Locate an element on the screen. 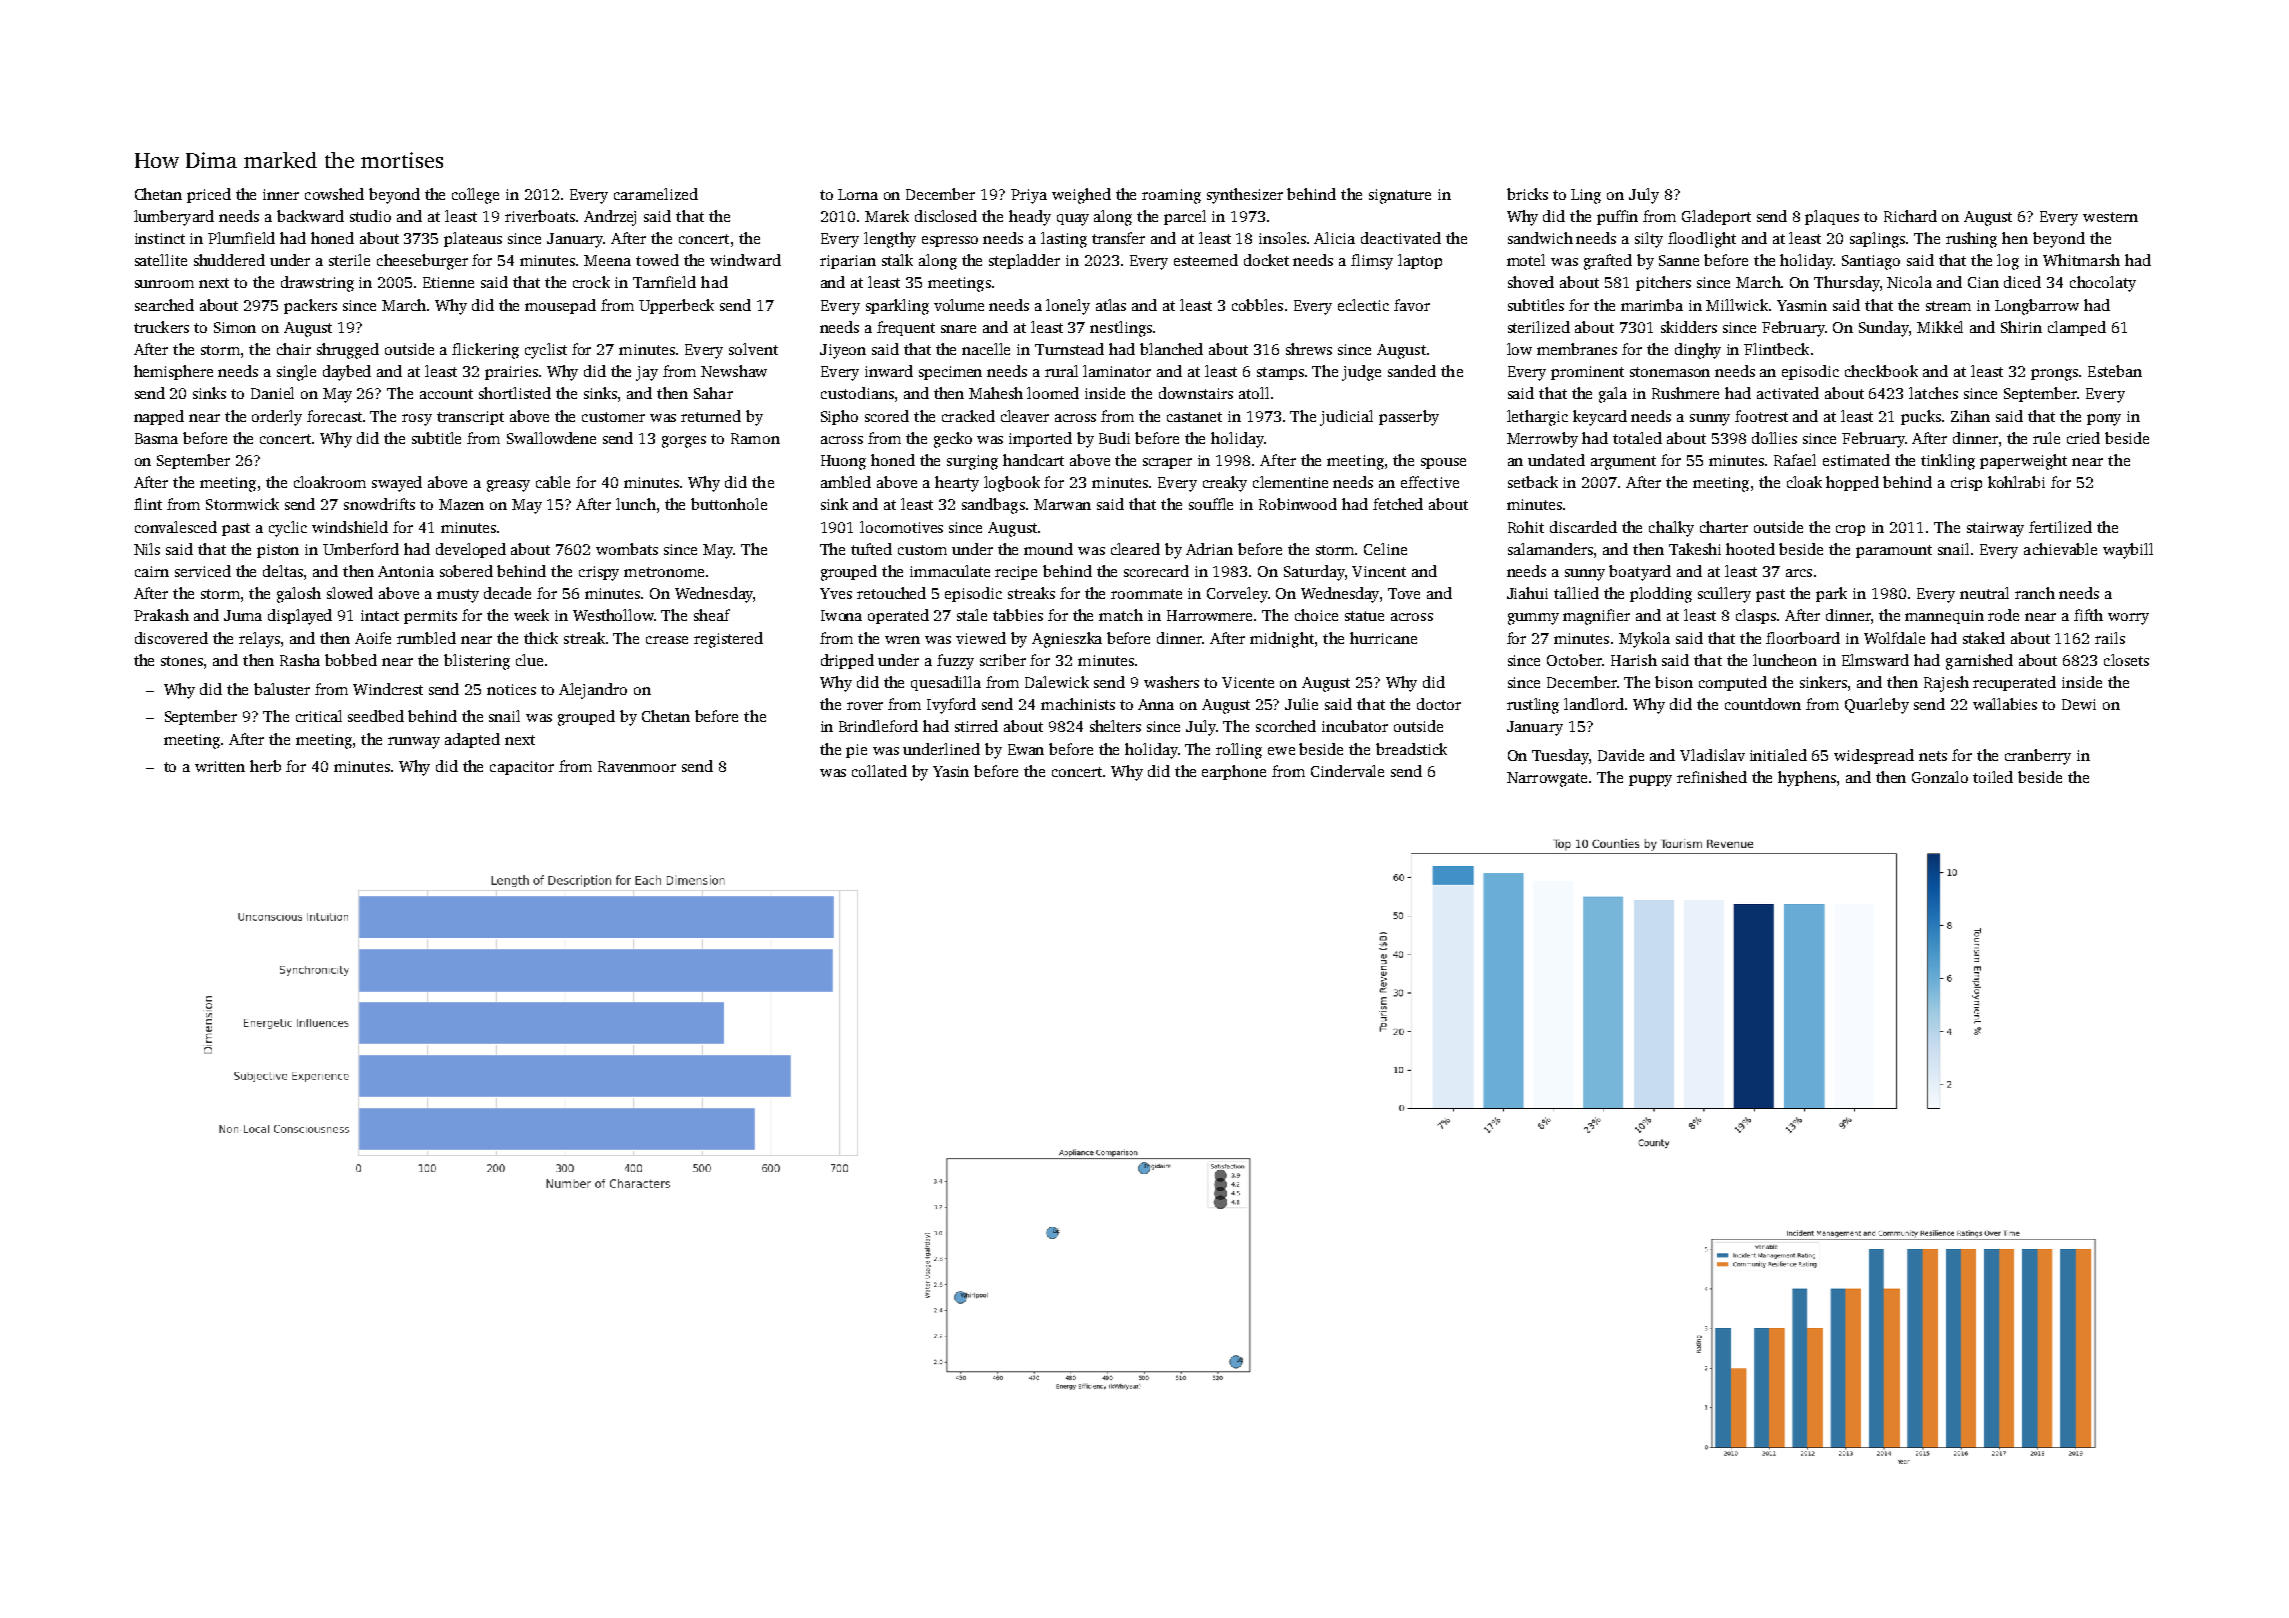 Image resolution: width=2289 pixels, height=1618 pixels. musty is located at coordinates (458, 596).
